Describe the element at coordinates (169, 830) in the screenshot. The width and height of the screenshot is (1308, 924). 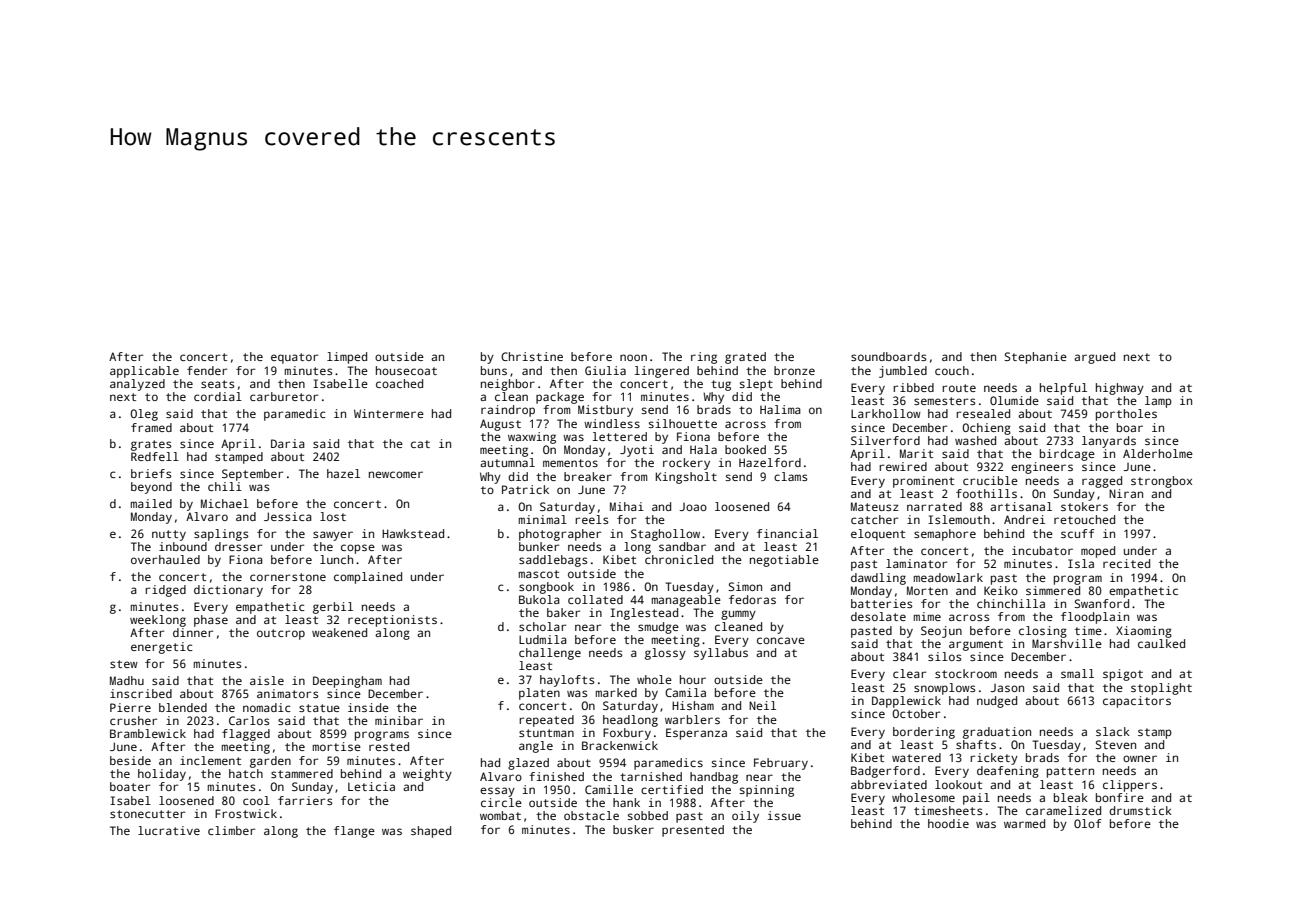
I see `lucrative` at that location.
